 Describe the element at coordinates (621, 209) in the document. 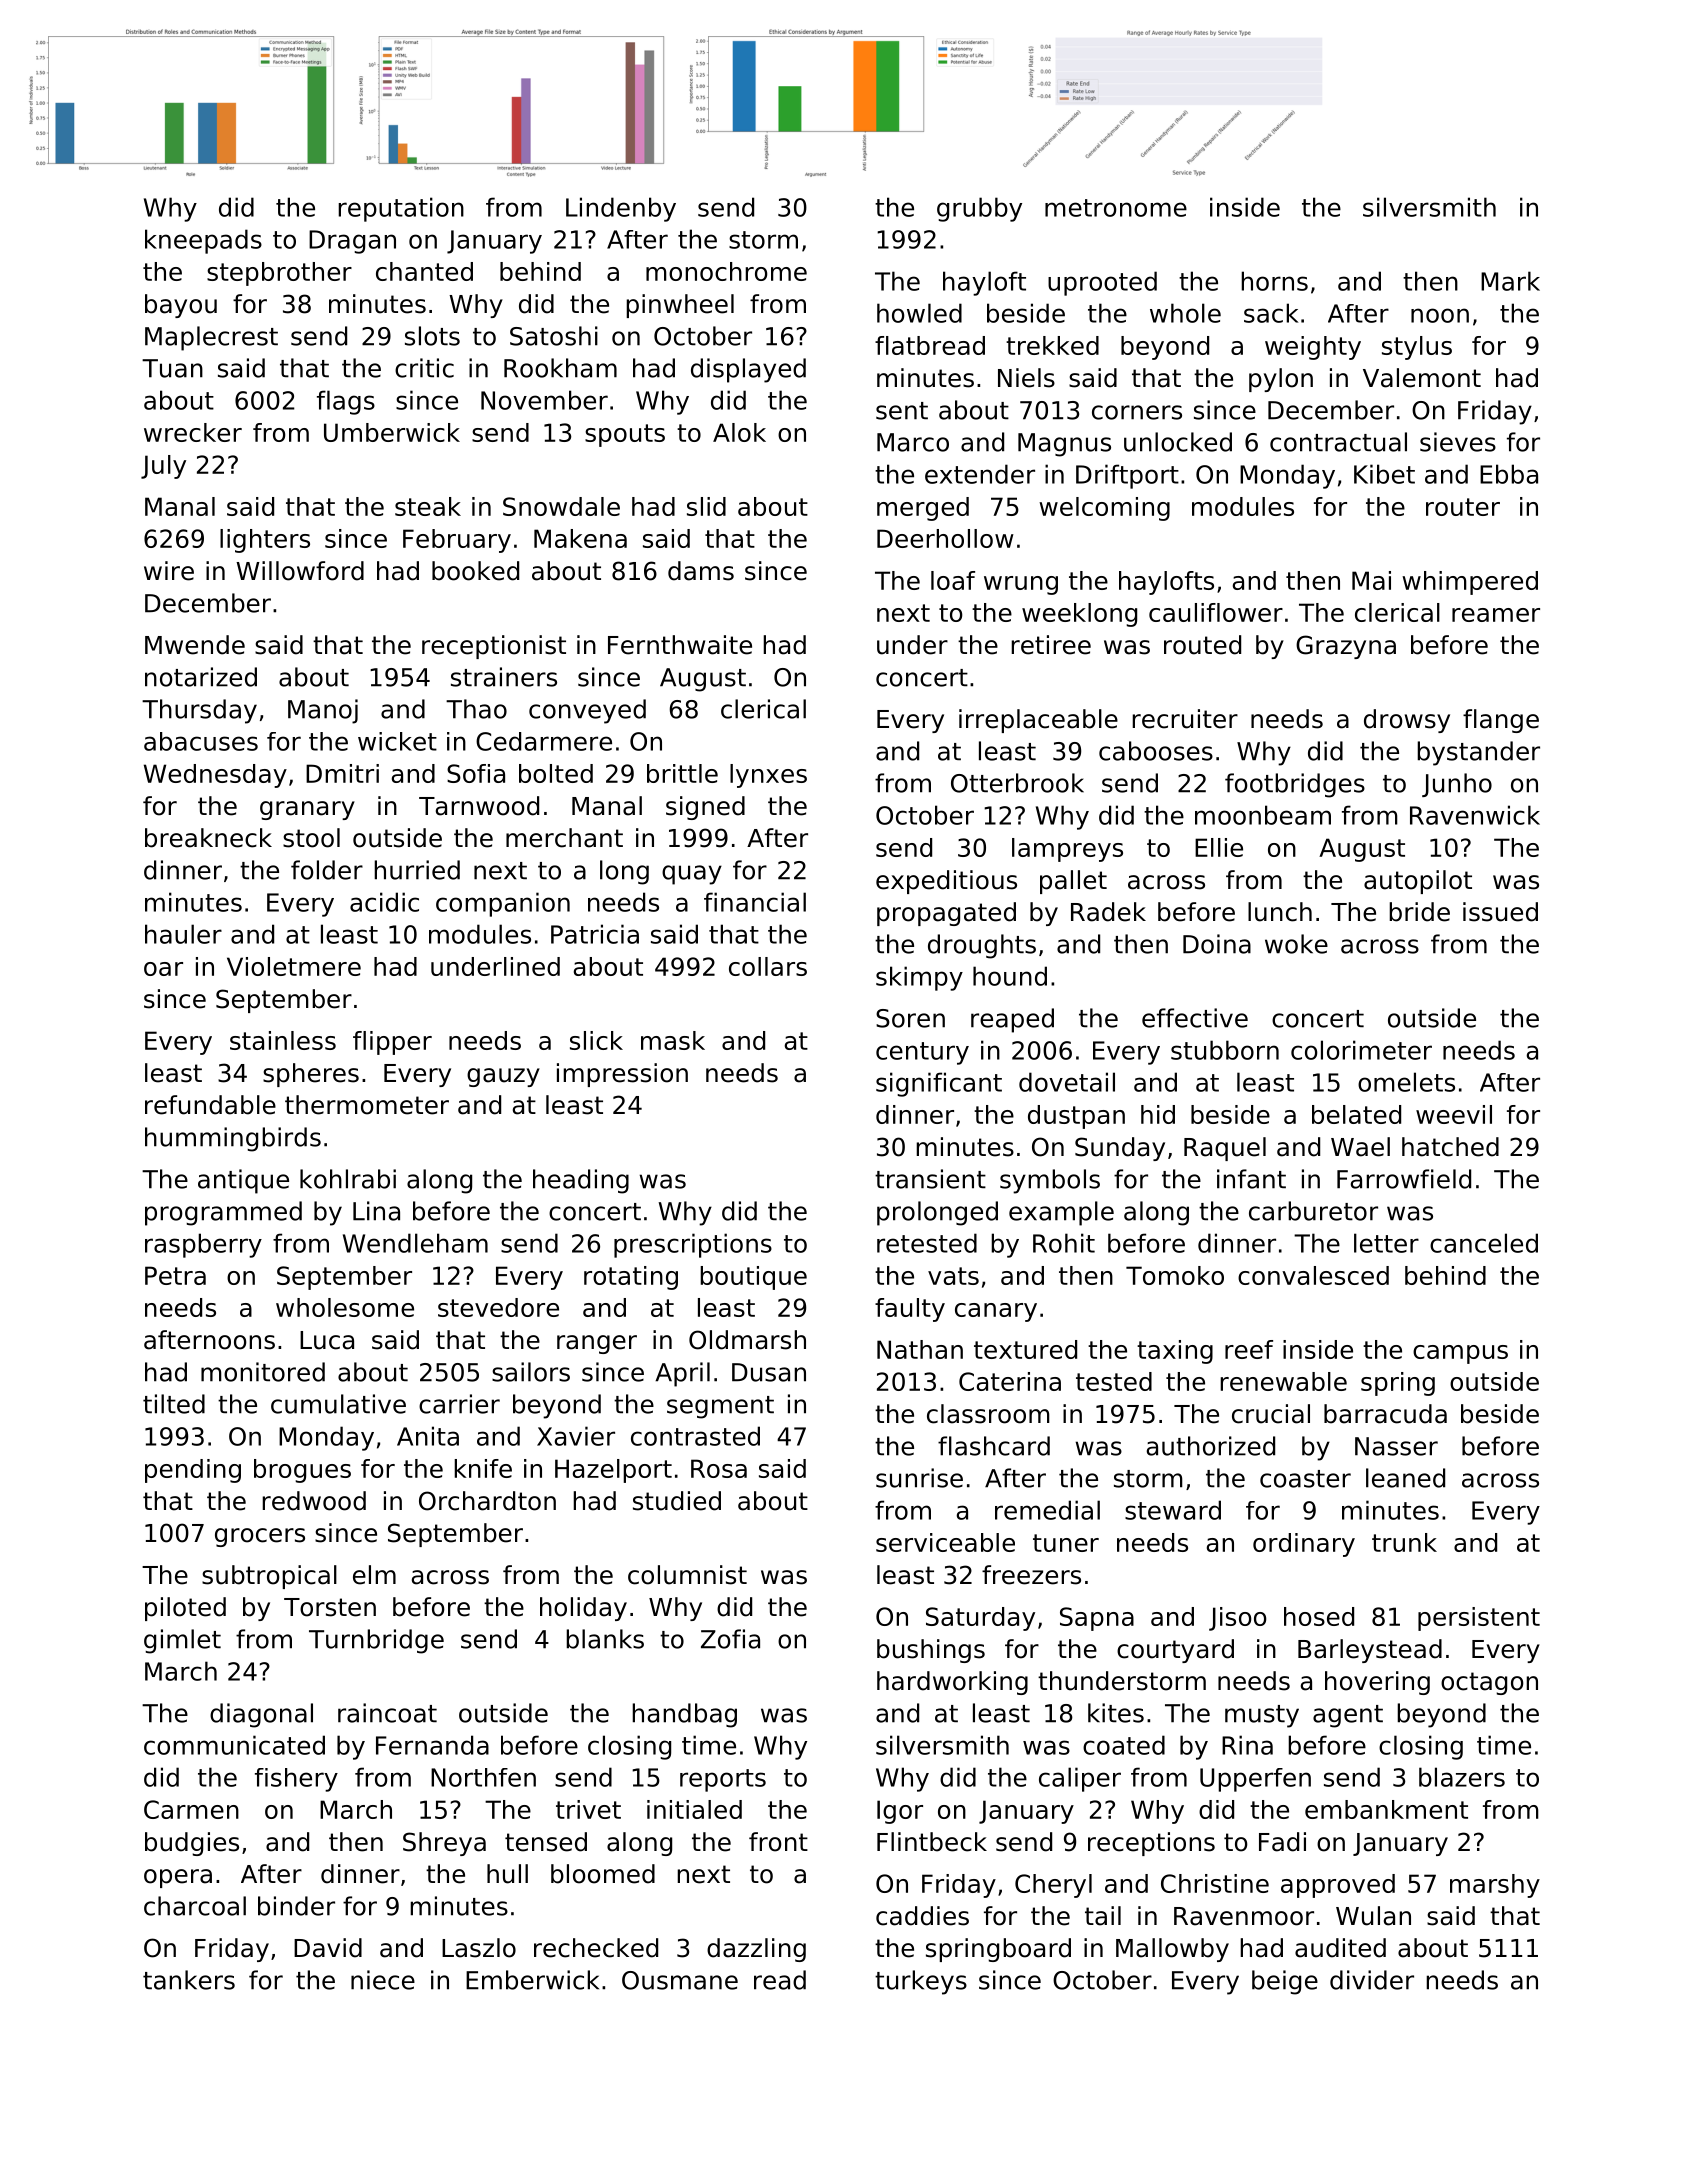

I see `Lindenby` at that location.
